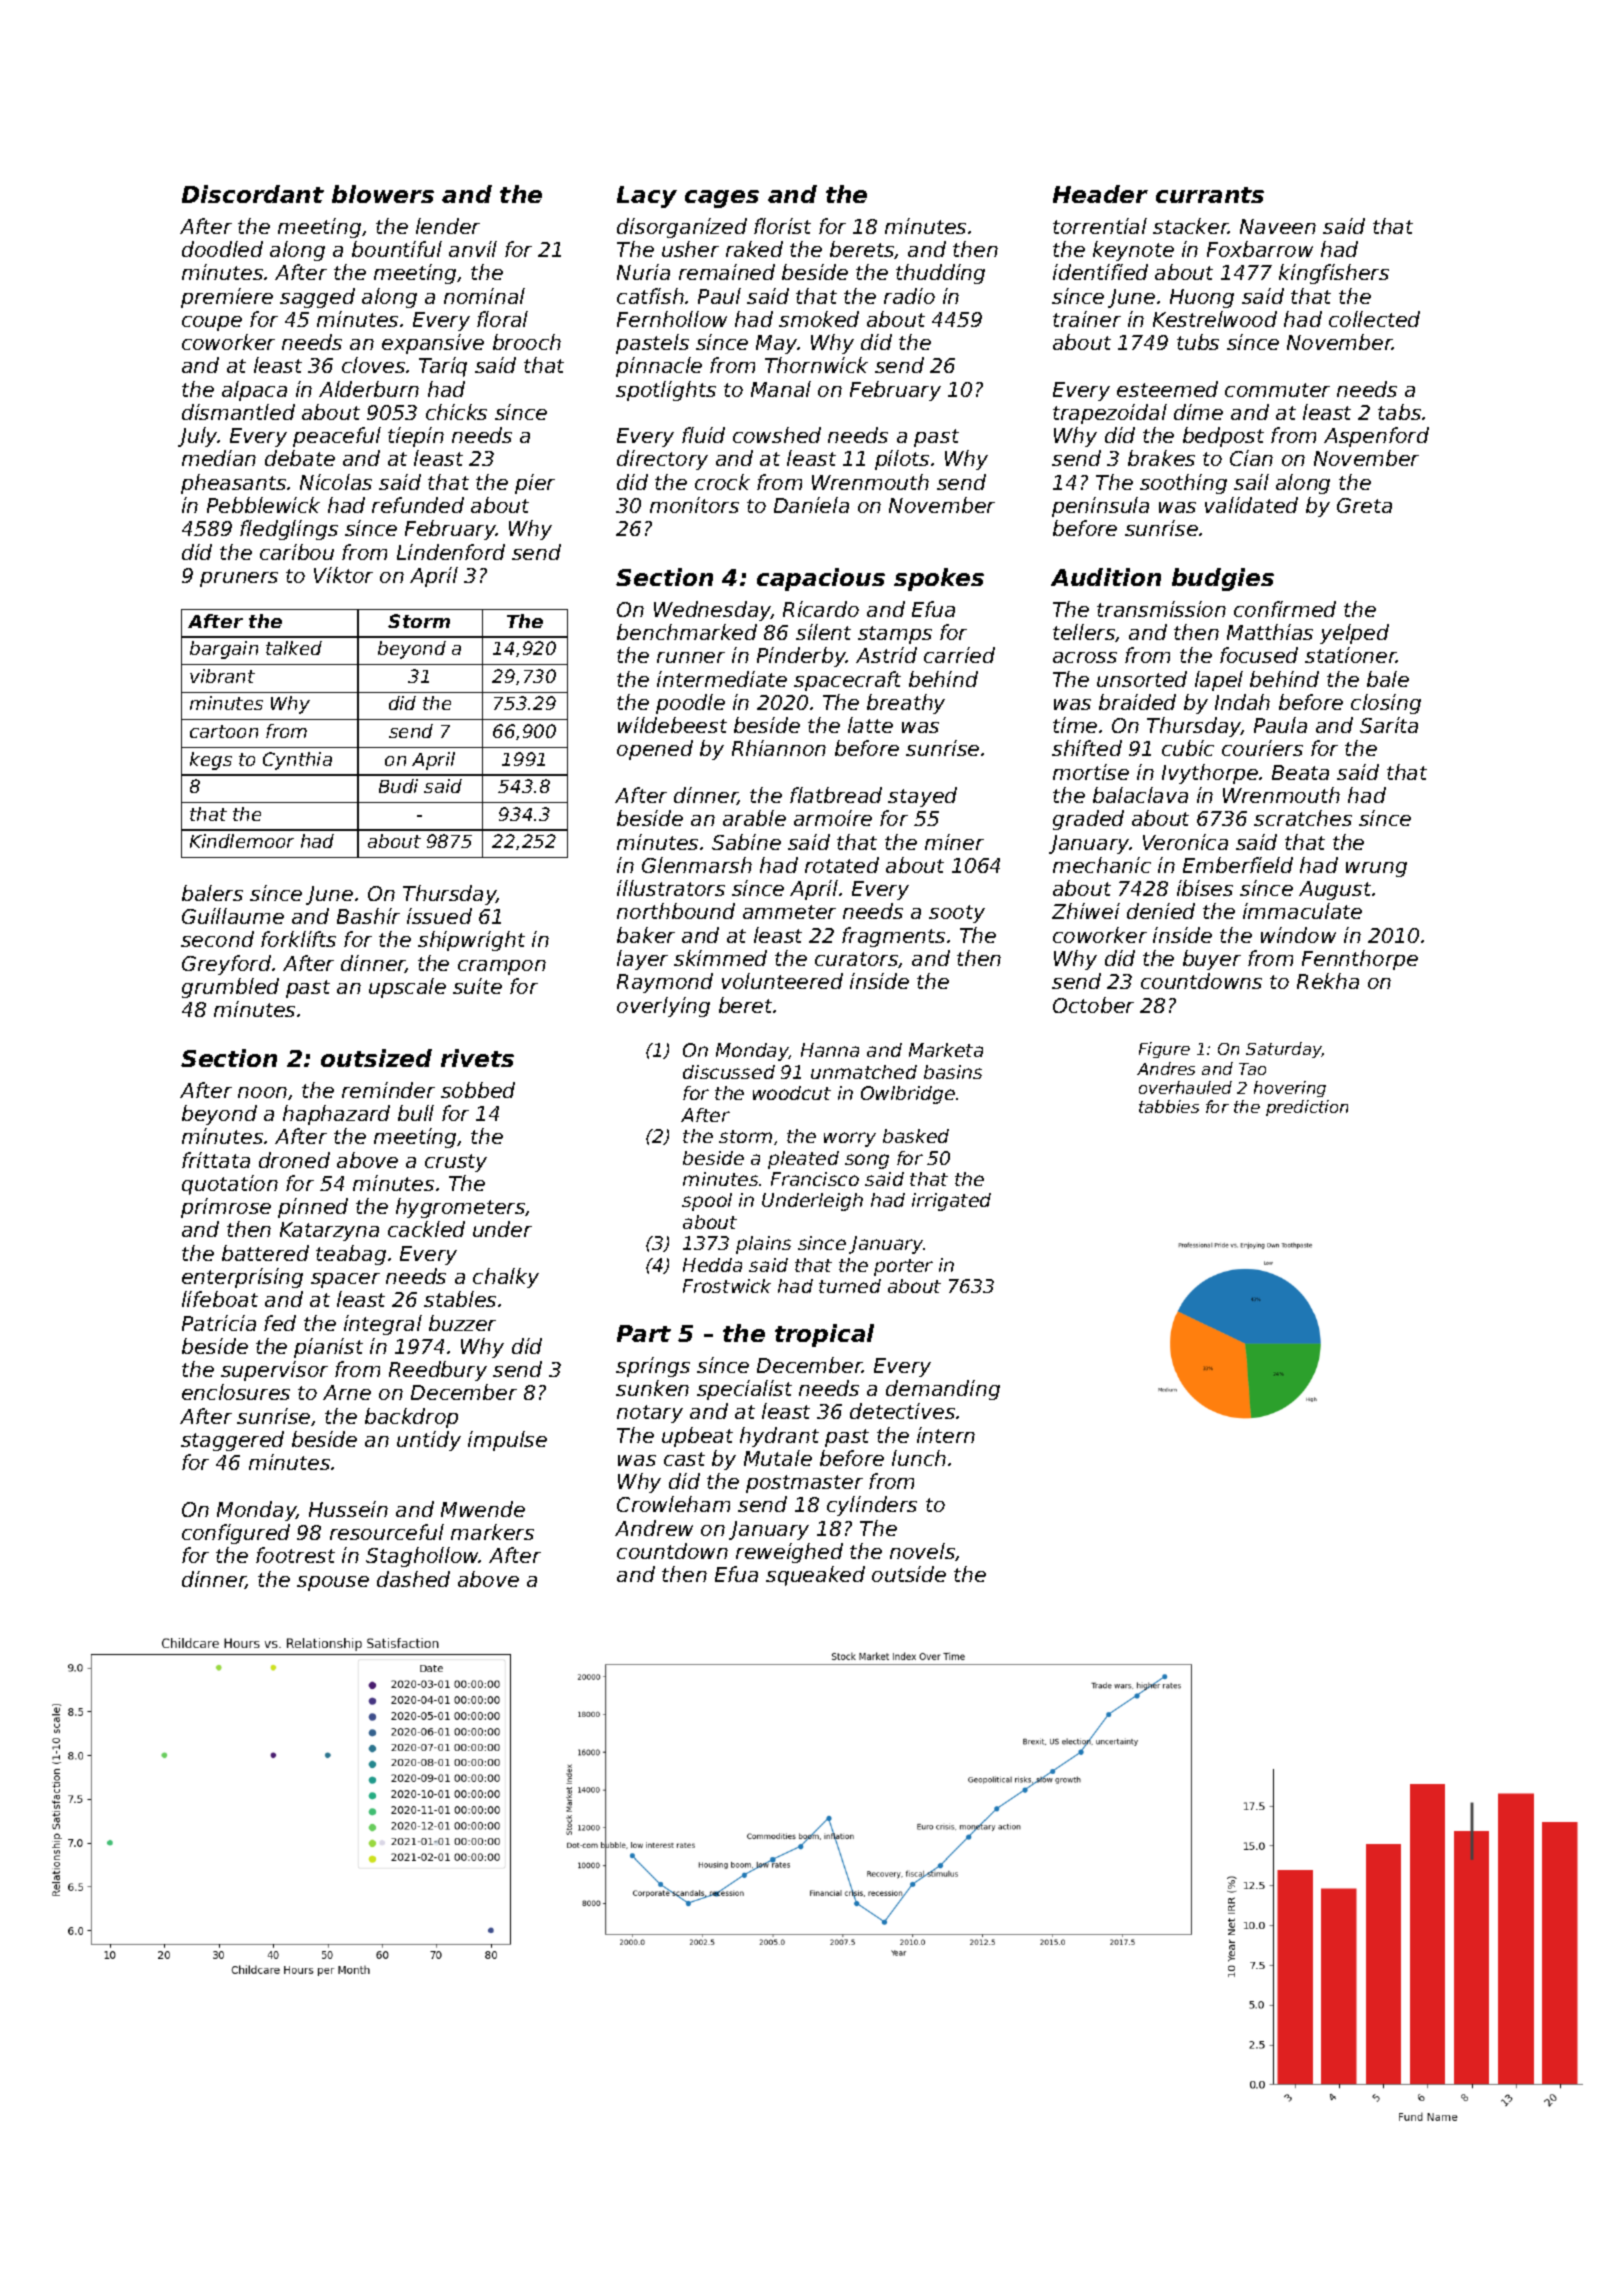 This screenshot has width=1620, height=2292. What do you see at coordinates (1210, 195) in the screenshot?
I see `currants` at bounding box center [1210, 195].
